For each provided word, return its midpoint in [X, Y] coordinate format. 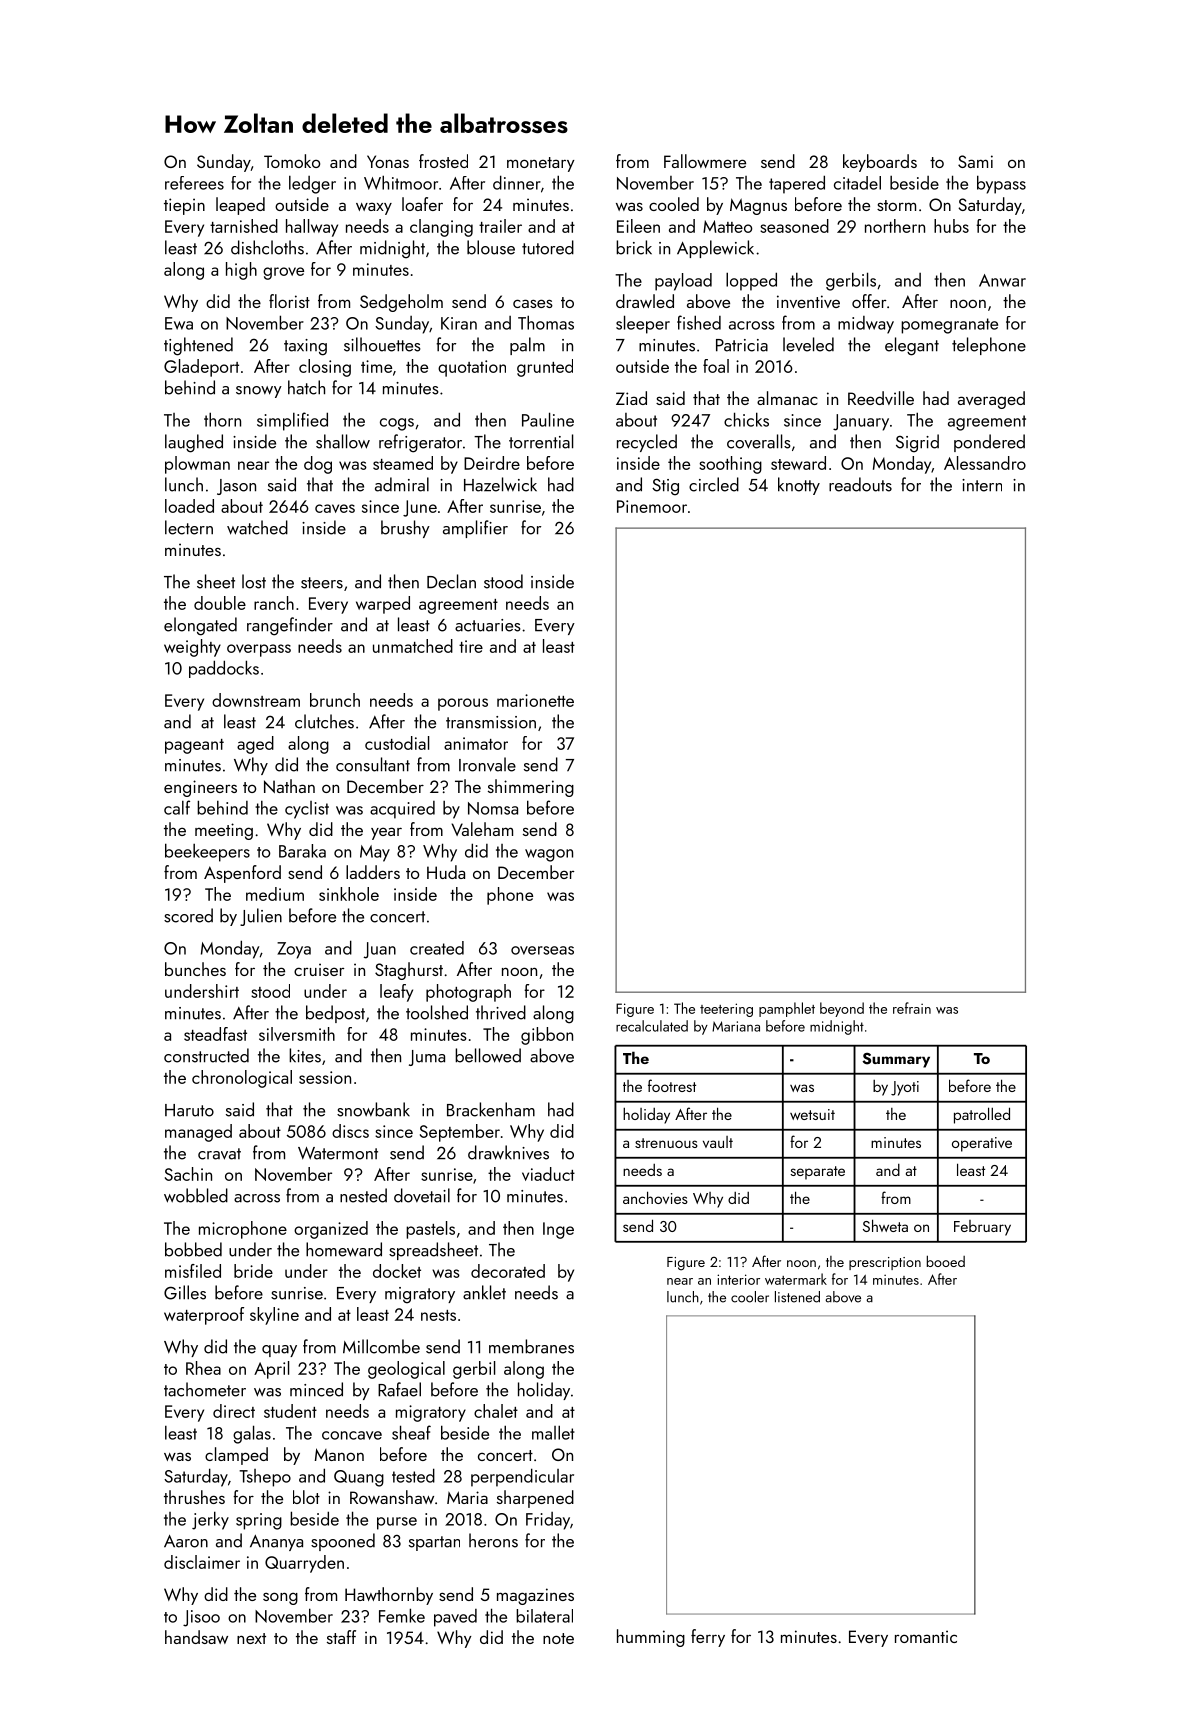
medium [275, 894]
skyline [274, 1316]
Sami [975, 161]
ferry [708, 1638]
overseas [542, 950]
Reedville [881, 398]
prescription [885, 1263]
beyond [842, 1009]
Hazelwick [500, 484]
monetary [541, 164]
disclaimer [202, 1562]
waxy [374, 208]
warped [383, 605]
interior [738, 1279]
